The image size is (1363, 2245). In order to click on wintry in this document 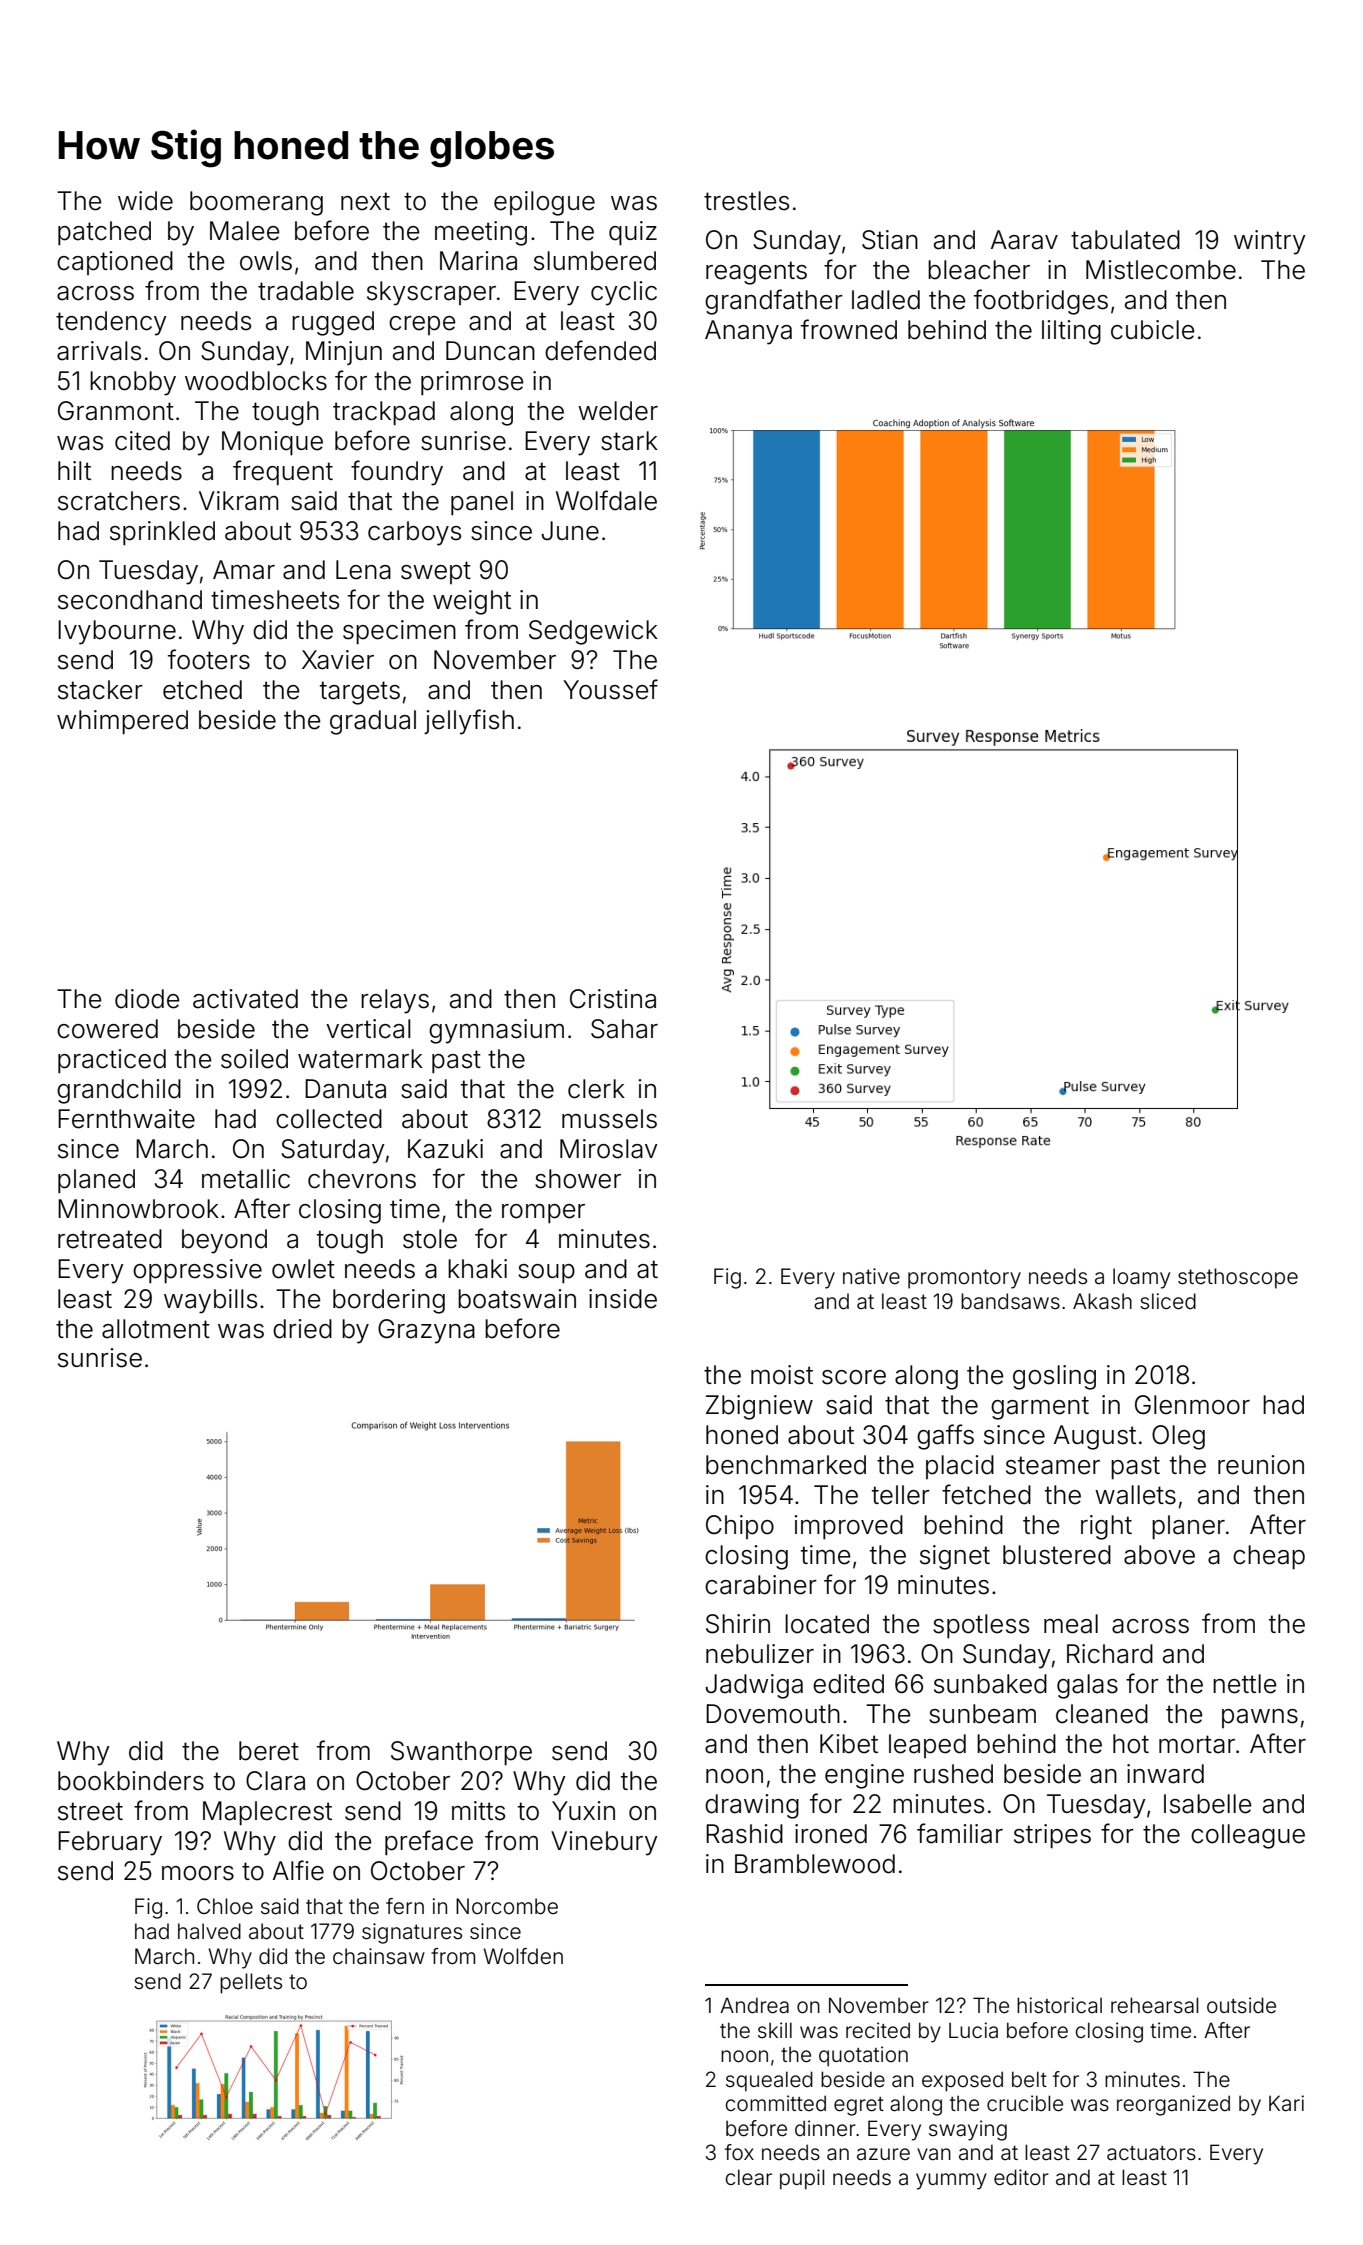, I will do `click(1270, 242)`.
